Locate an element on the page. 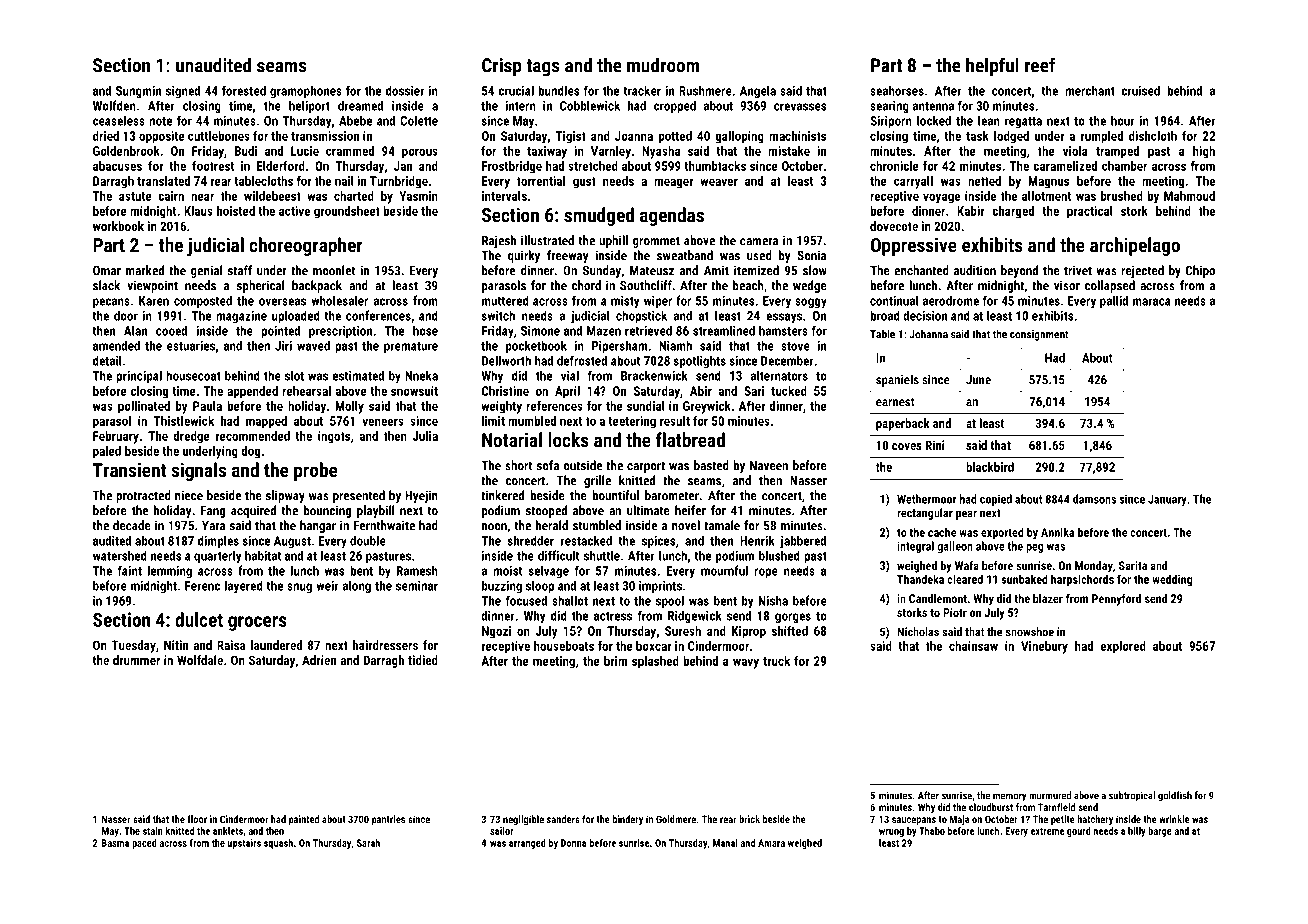 Image resolution: width=1308 pixels, height=924 pixels. painted is located at coordinates (304, 820).
